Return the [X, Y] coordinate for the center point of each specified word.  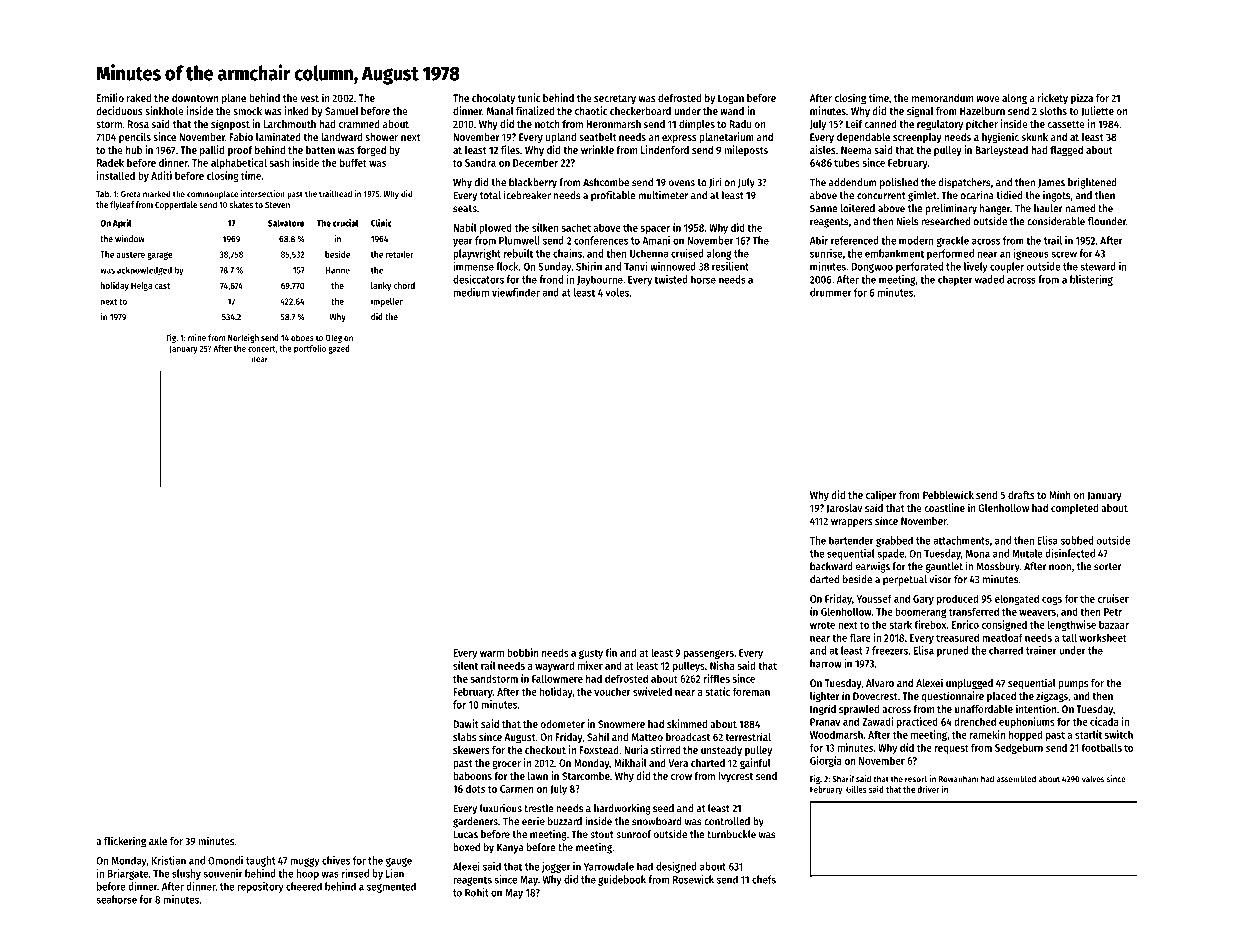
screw [1064, 254]
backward [831, 566]
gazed [339, 349]
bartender [851, 540]
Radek [110, 162]
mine [197, 337]
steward [1098, 266]
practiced [917, 722]
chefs [764, 879]
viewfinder [516, 292]
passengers [709, 654]
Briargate [127, 874]
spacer [655, 230]
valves [1093, 779]
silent [465, 665]
